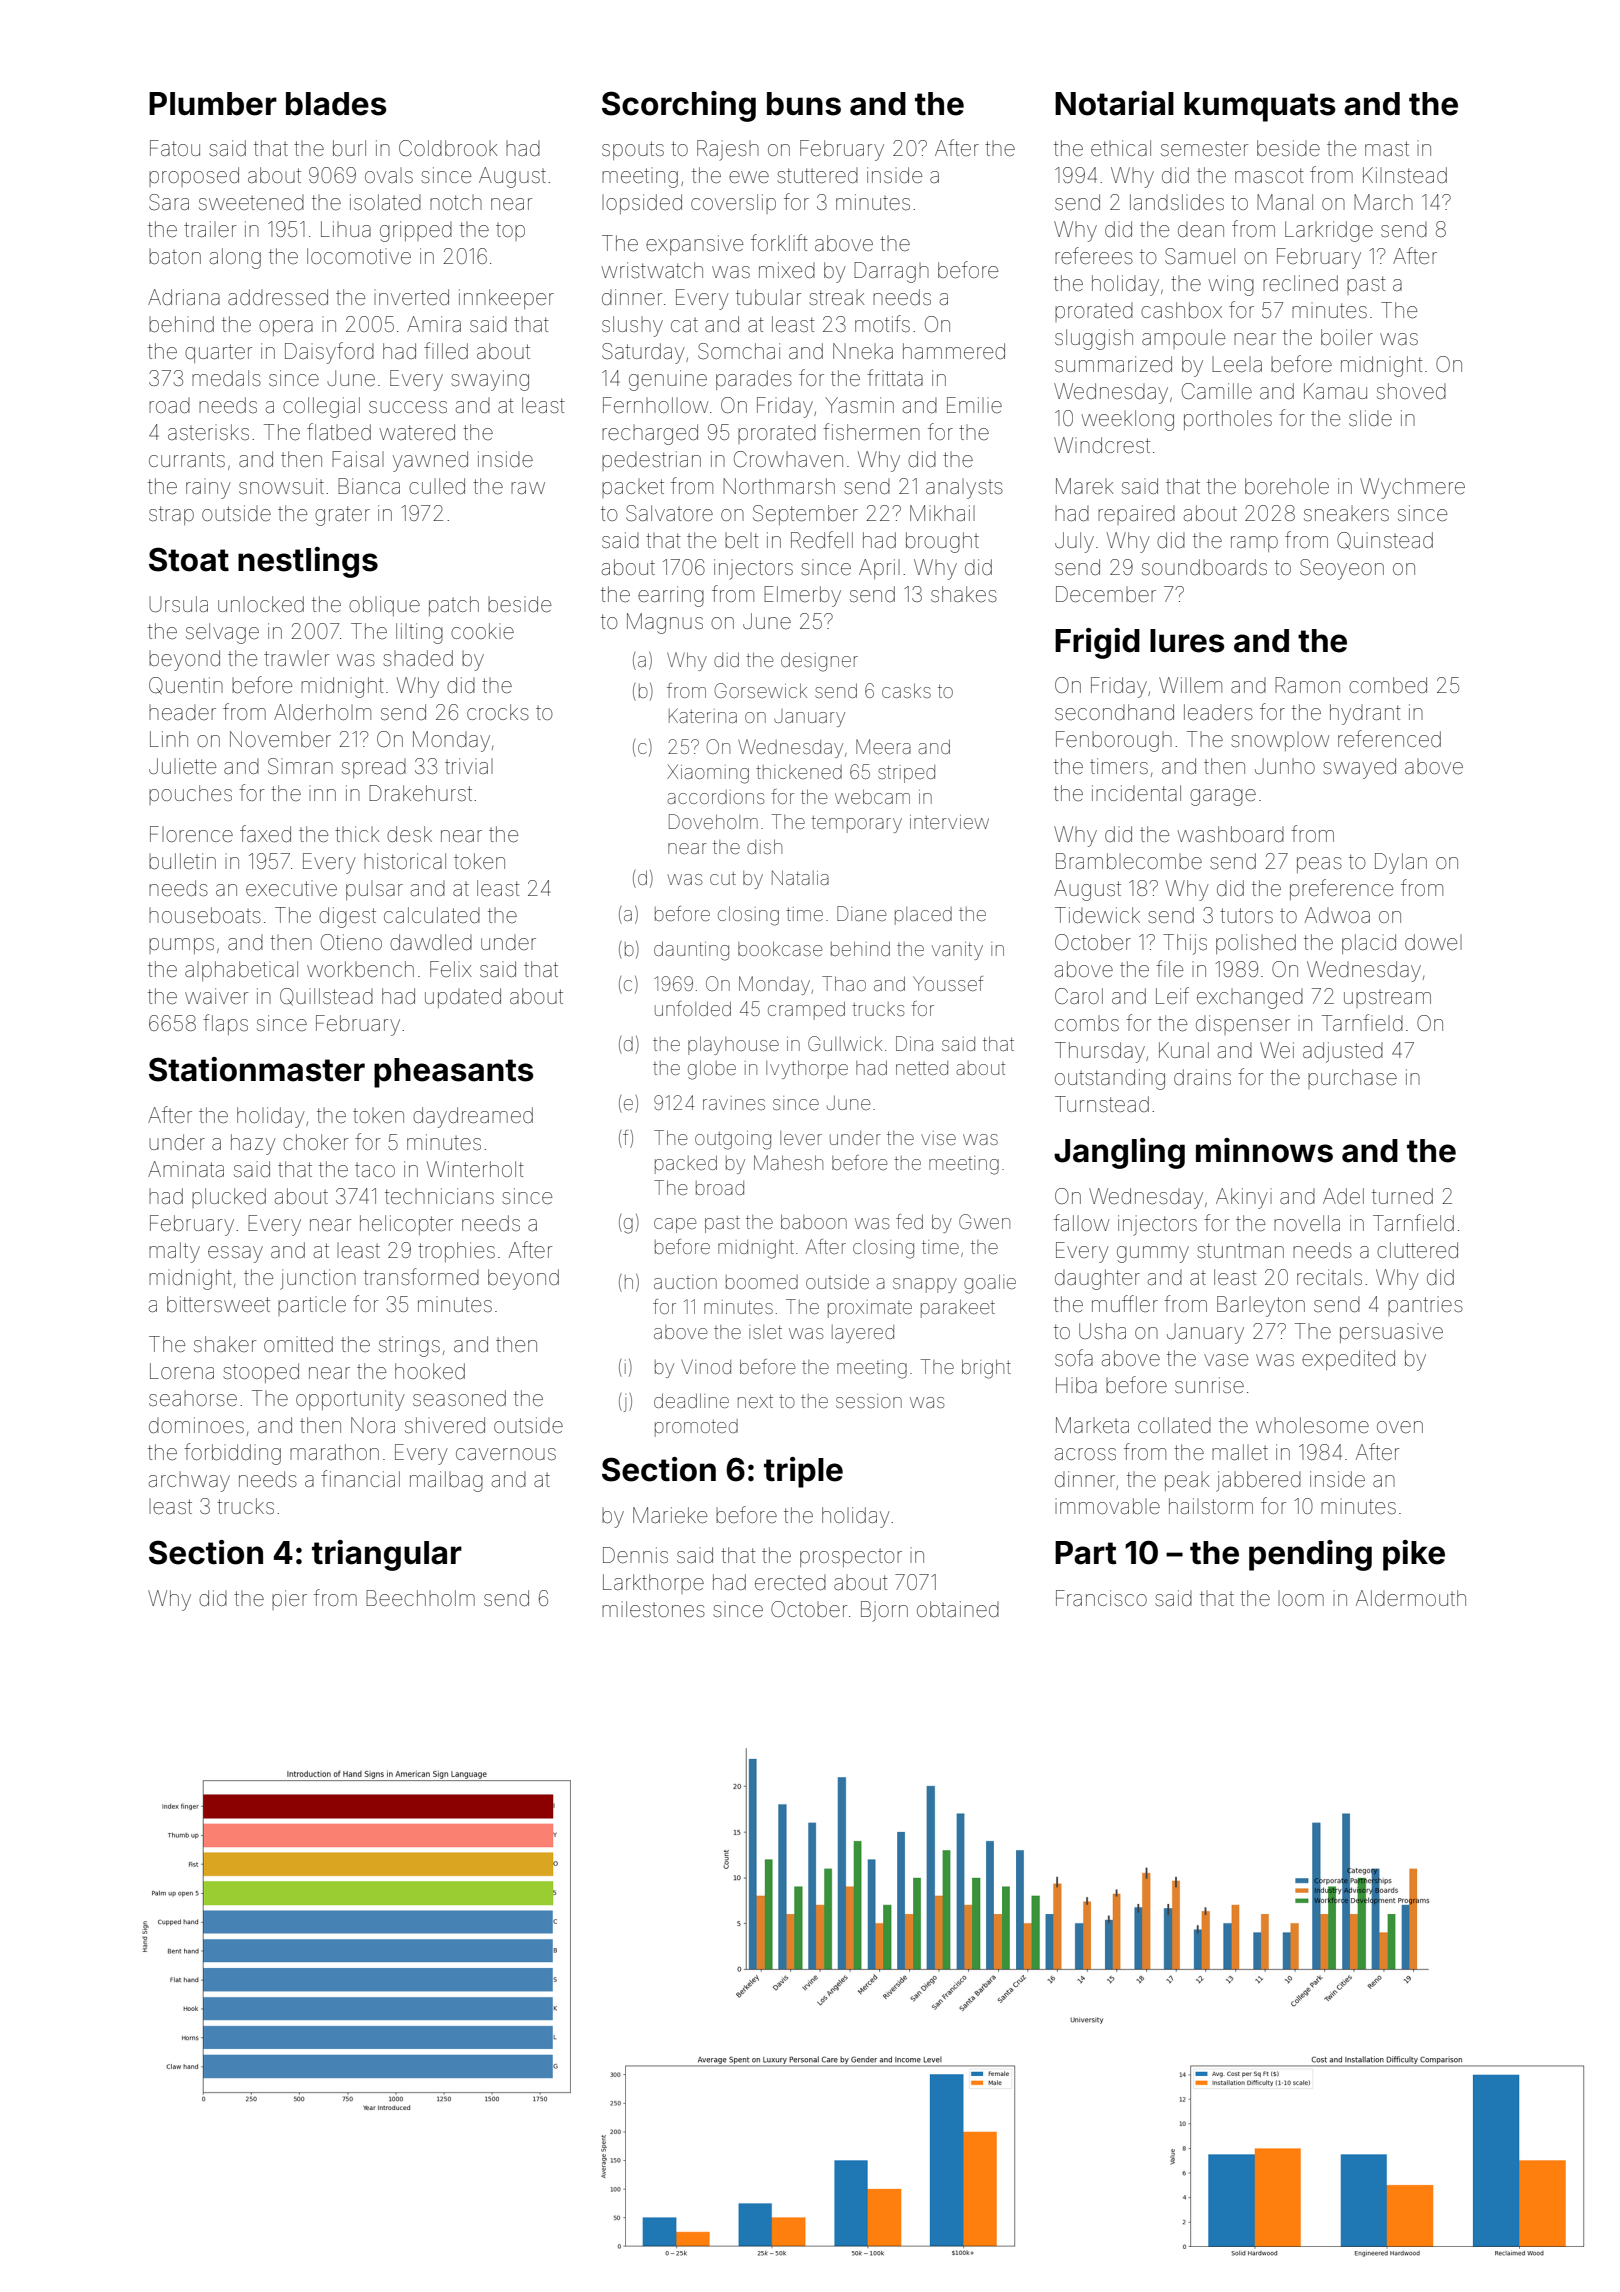 The height and width of the screenshot is (2292, 1620). I want to click on Quentin, so click(186, 686).
